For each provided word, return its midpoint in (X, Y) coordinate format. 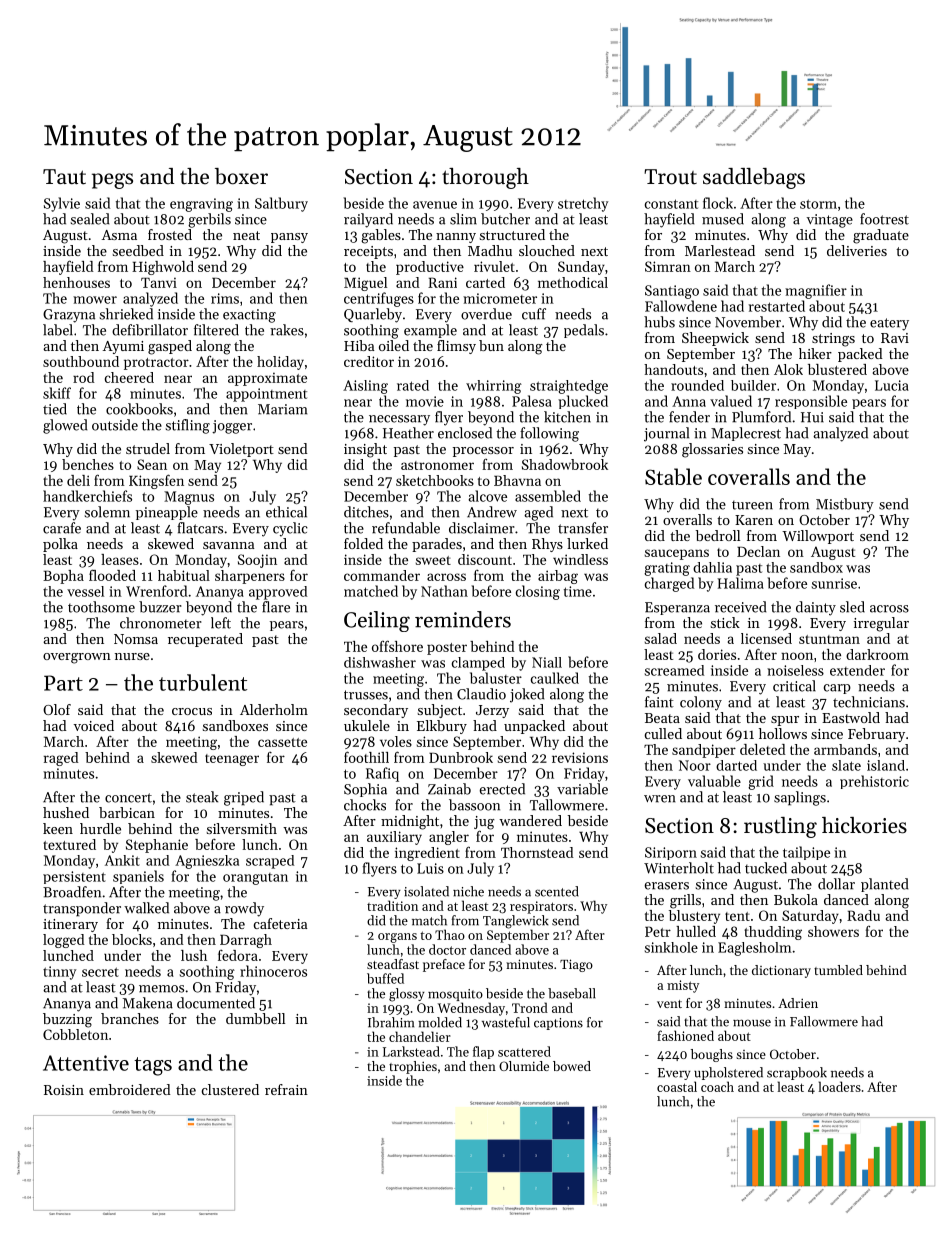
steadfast (393, 964)
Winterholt (679, 868)
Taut (64, 177)
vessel (85, 591)
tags (153, 1066)
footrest (884, 219)
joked (527, 695)
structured (512, 234)
